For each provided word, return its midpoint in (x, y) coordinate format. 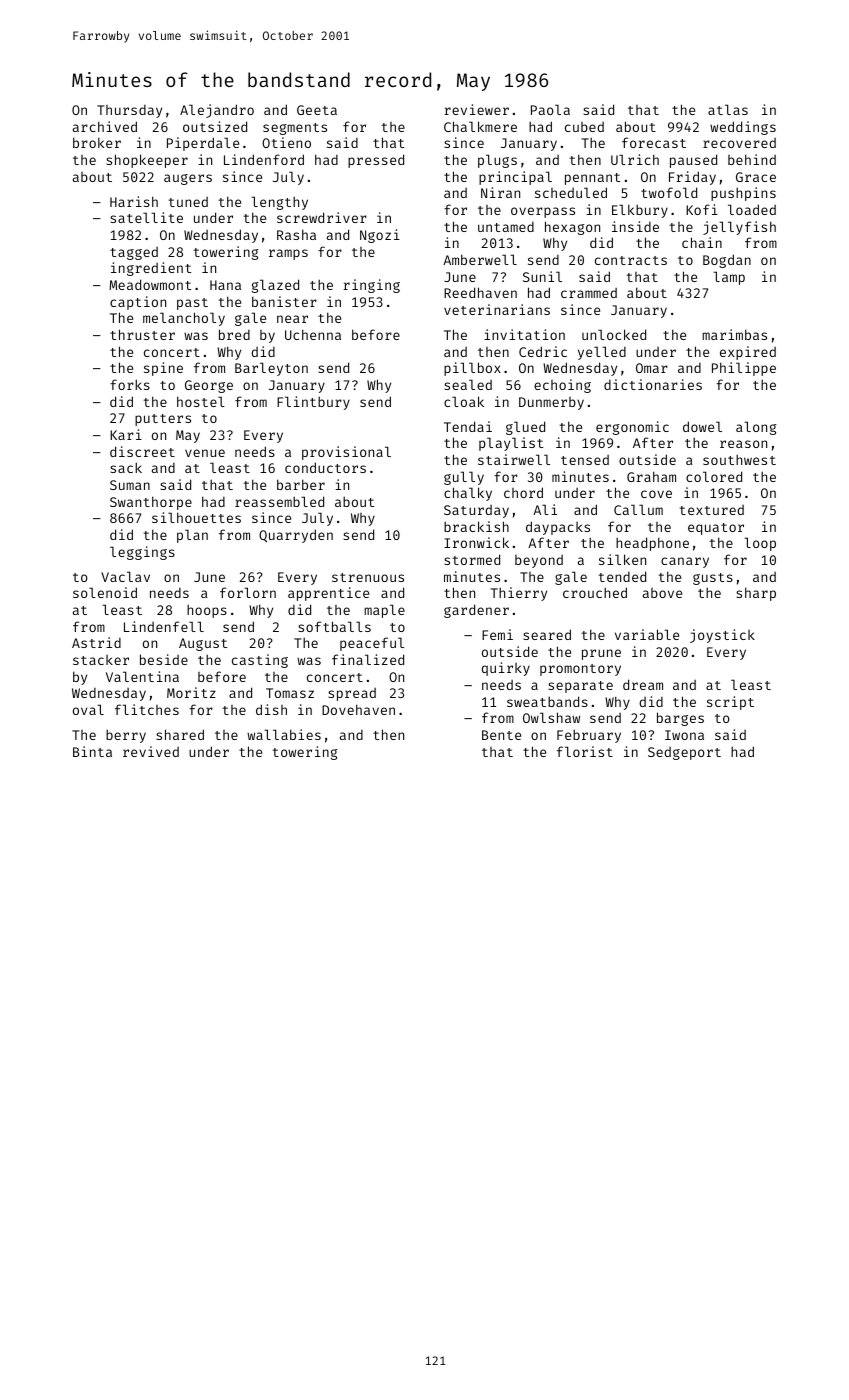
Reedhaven (480, 292)
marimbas (734, 334)
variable (647, 634)
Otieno (286, 142)
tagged (134, 253)
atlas (728, 109)
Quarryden (296, 536)
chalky (468, 494)
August (203, 644)
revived (151, 751)
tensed (585, 460)
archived (105, 126)
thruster (142, 334)
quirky (506, 669)
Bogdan (727, 261)
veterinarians (497, 309)
